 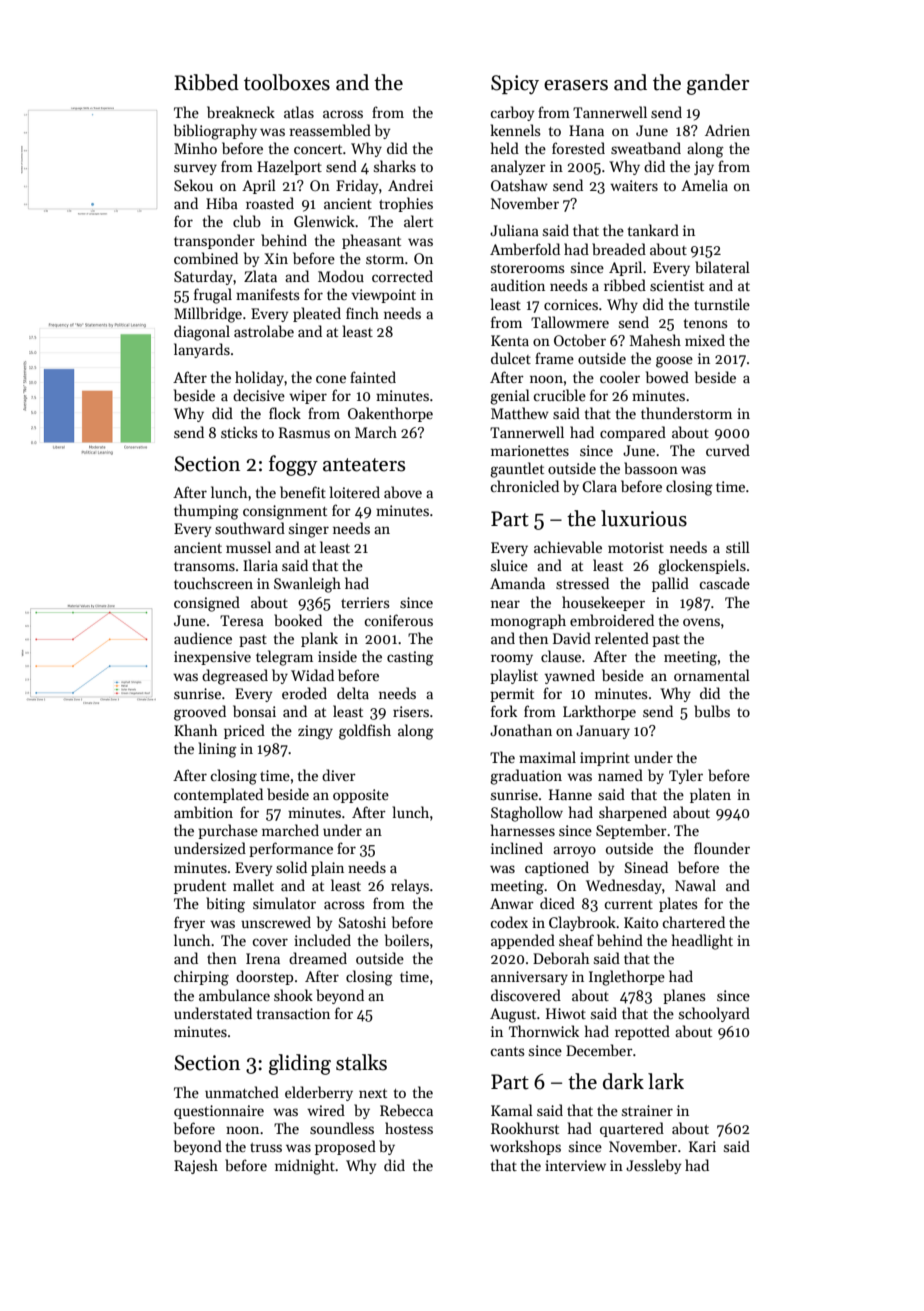 What do you see at coordinates (284, 658) in the page?
I see `telegram` at bounding box center [284, 658].
